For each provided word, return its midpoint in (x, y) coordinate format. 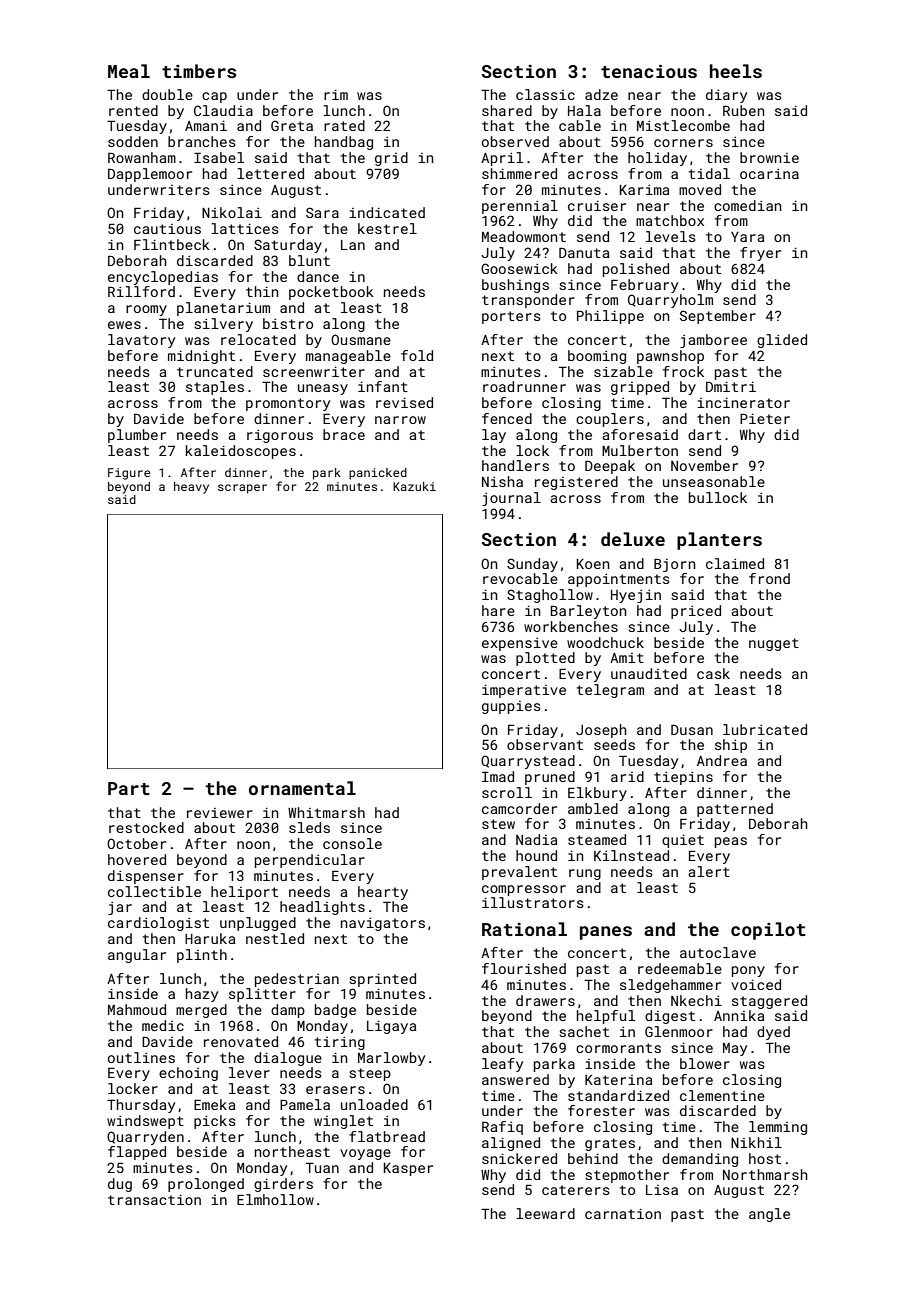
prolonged (206, 1185)
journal (511, 499)
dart (704, 434)
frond (769, 578)
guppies (511, 707)
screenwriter (314, 371)
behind (593, 1158)
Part (129, 788)
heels (736, 71)
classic (545, 94)
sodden (133, 141)
